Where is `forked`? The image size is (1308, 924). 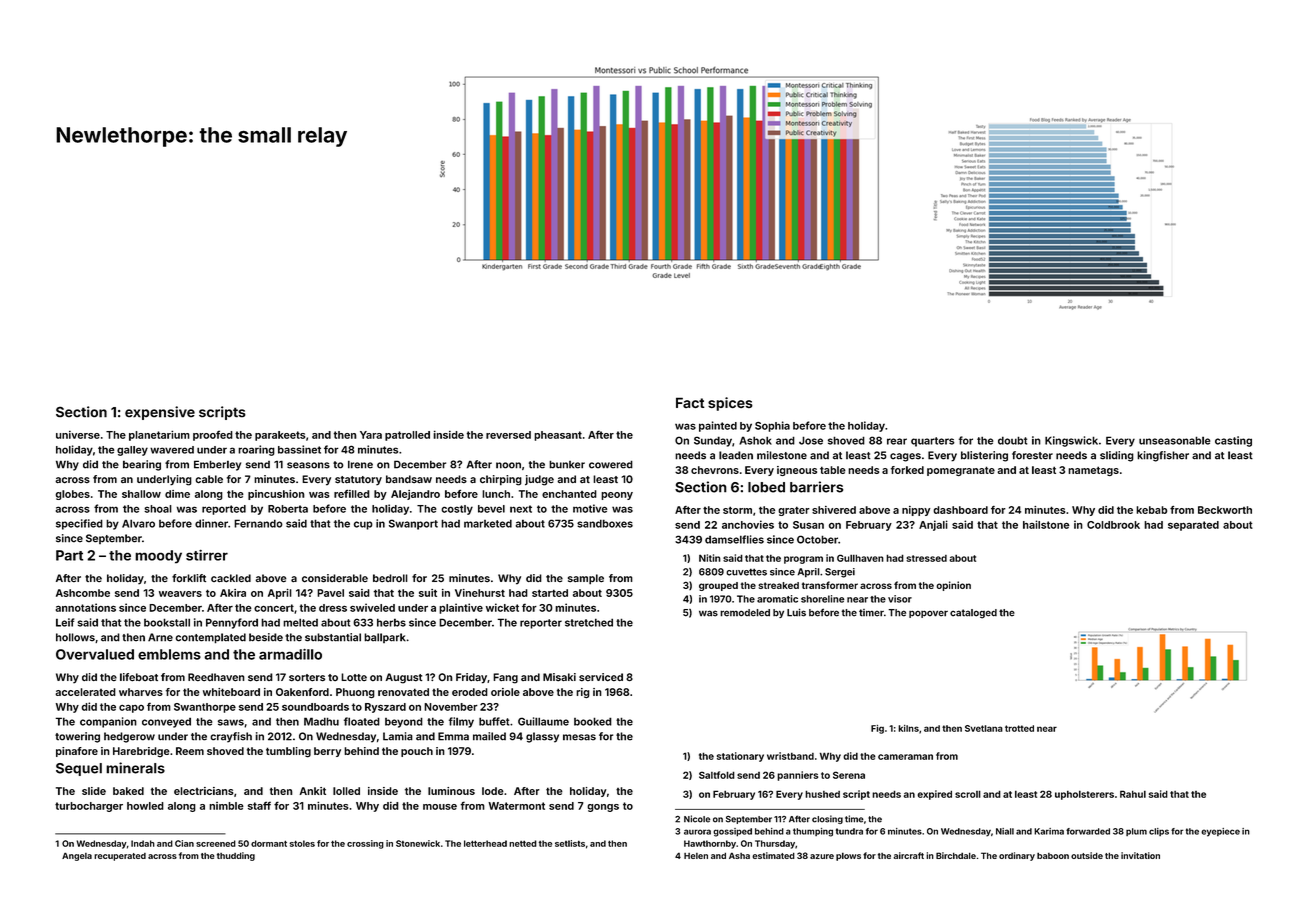
forked is located at coordinates (907, 470).
